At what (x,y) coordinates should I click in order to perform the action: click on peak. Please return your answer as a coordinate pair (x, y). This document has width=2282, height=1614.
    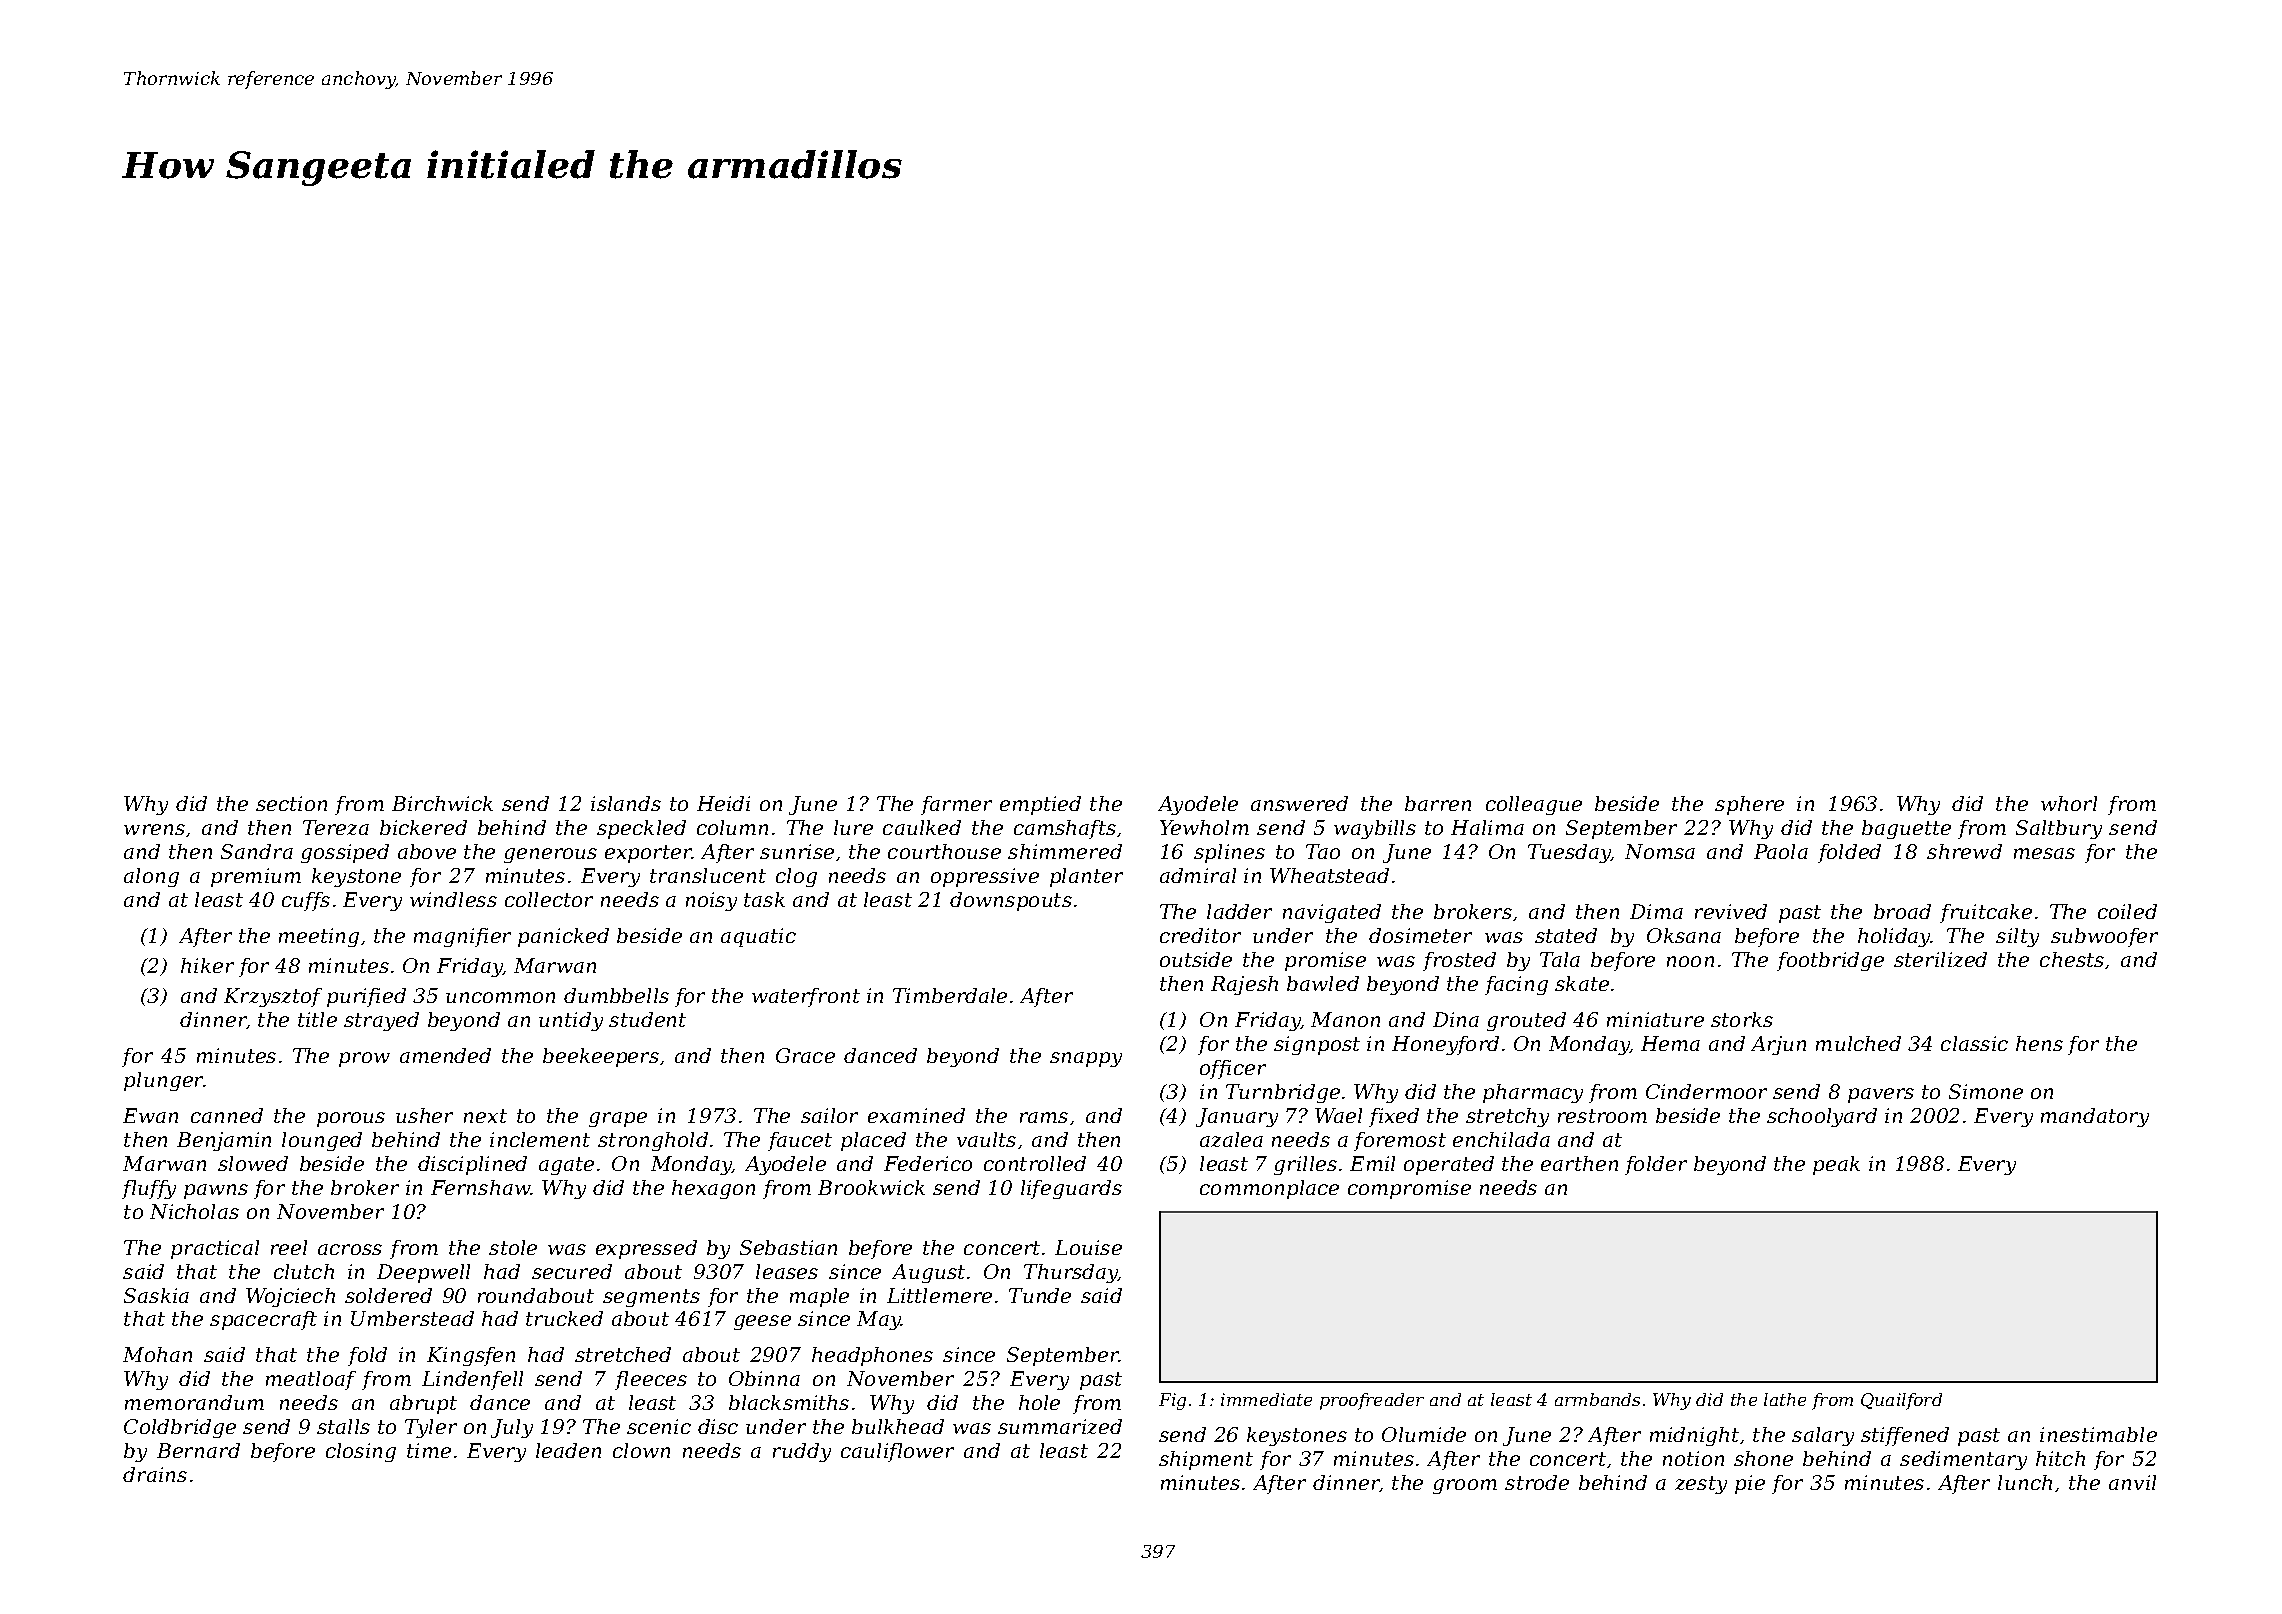
    Looking at the image, I should click on (1836, 1165).
